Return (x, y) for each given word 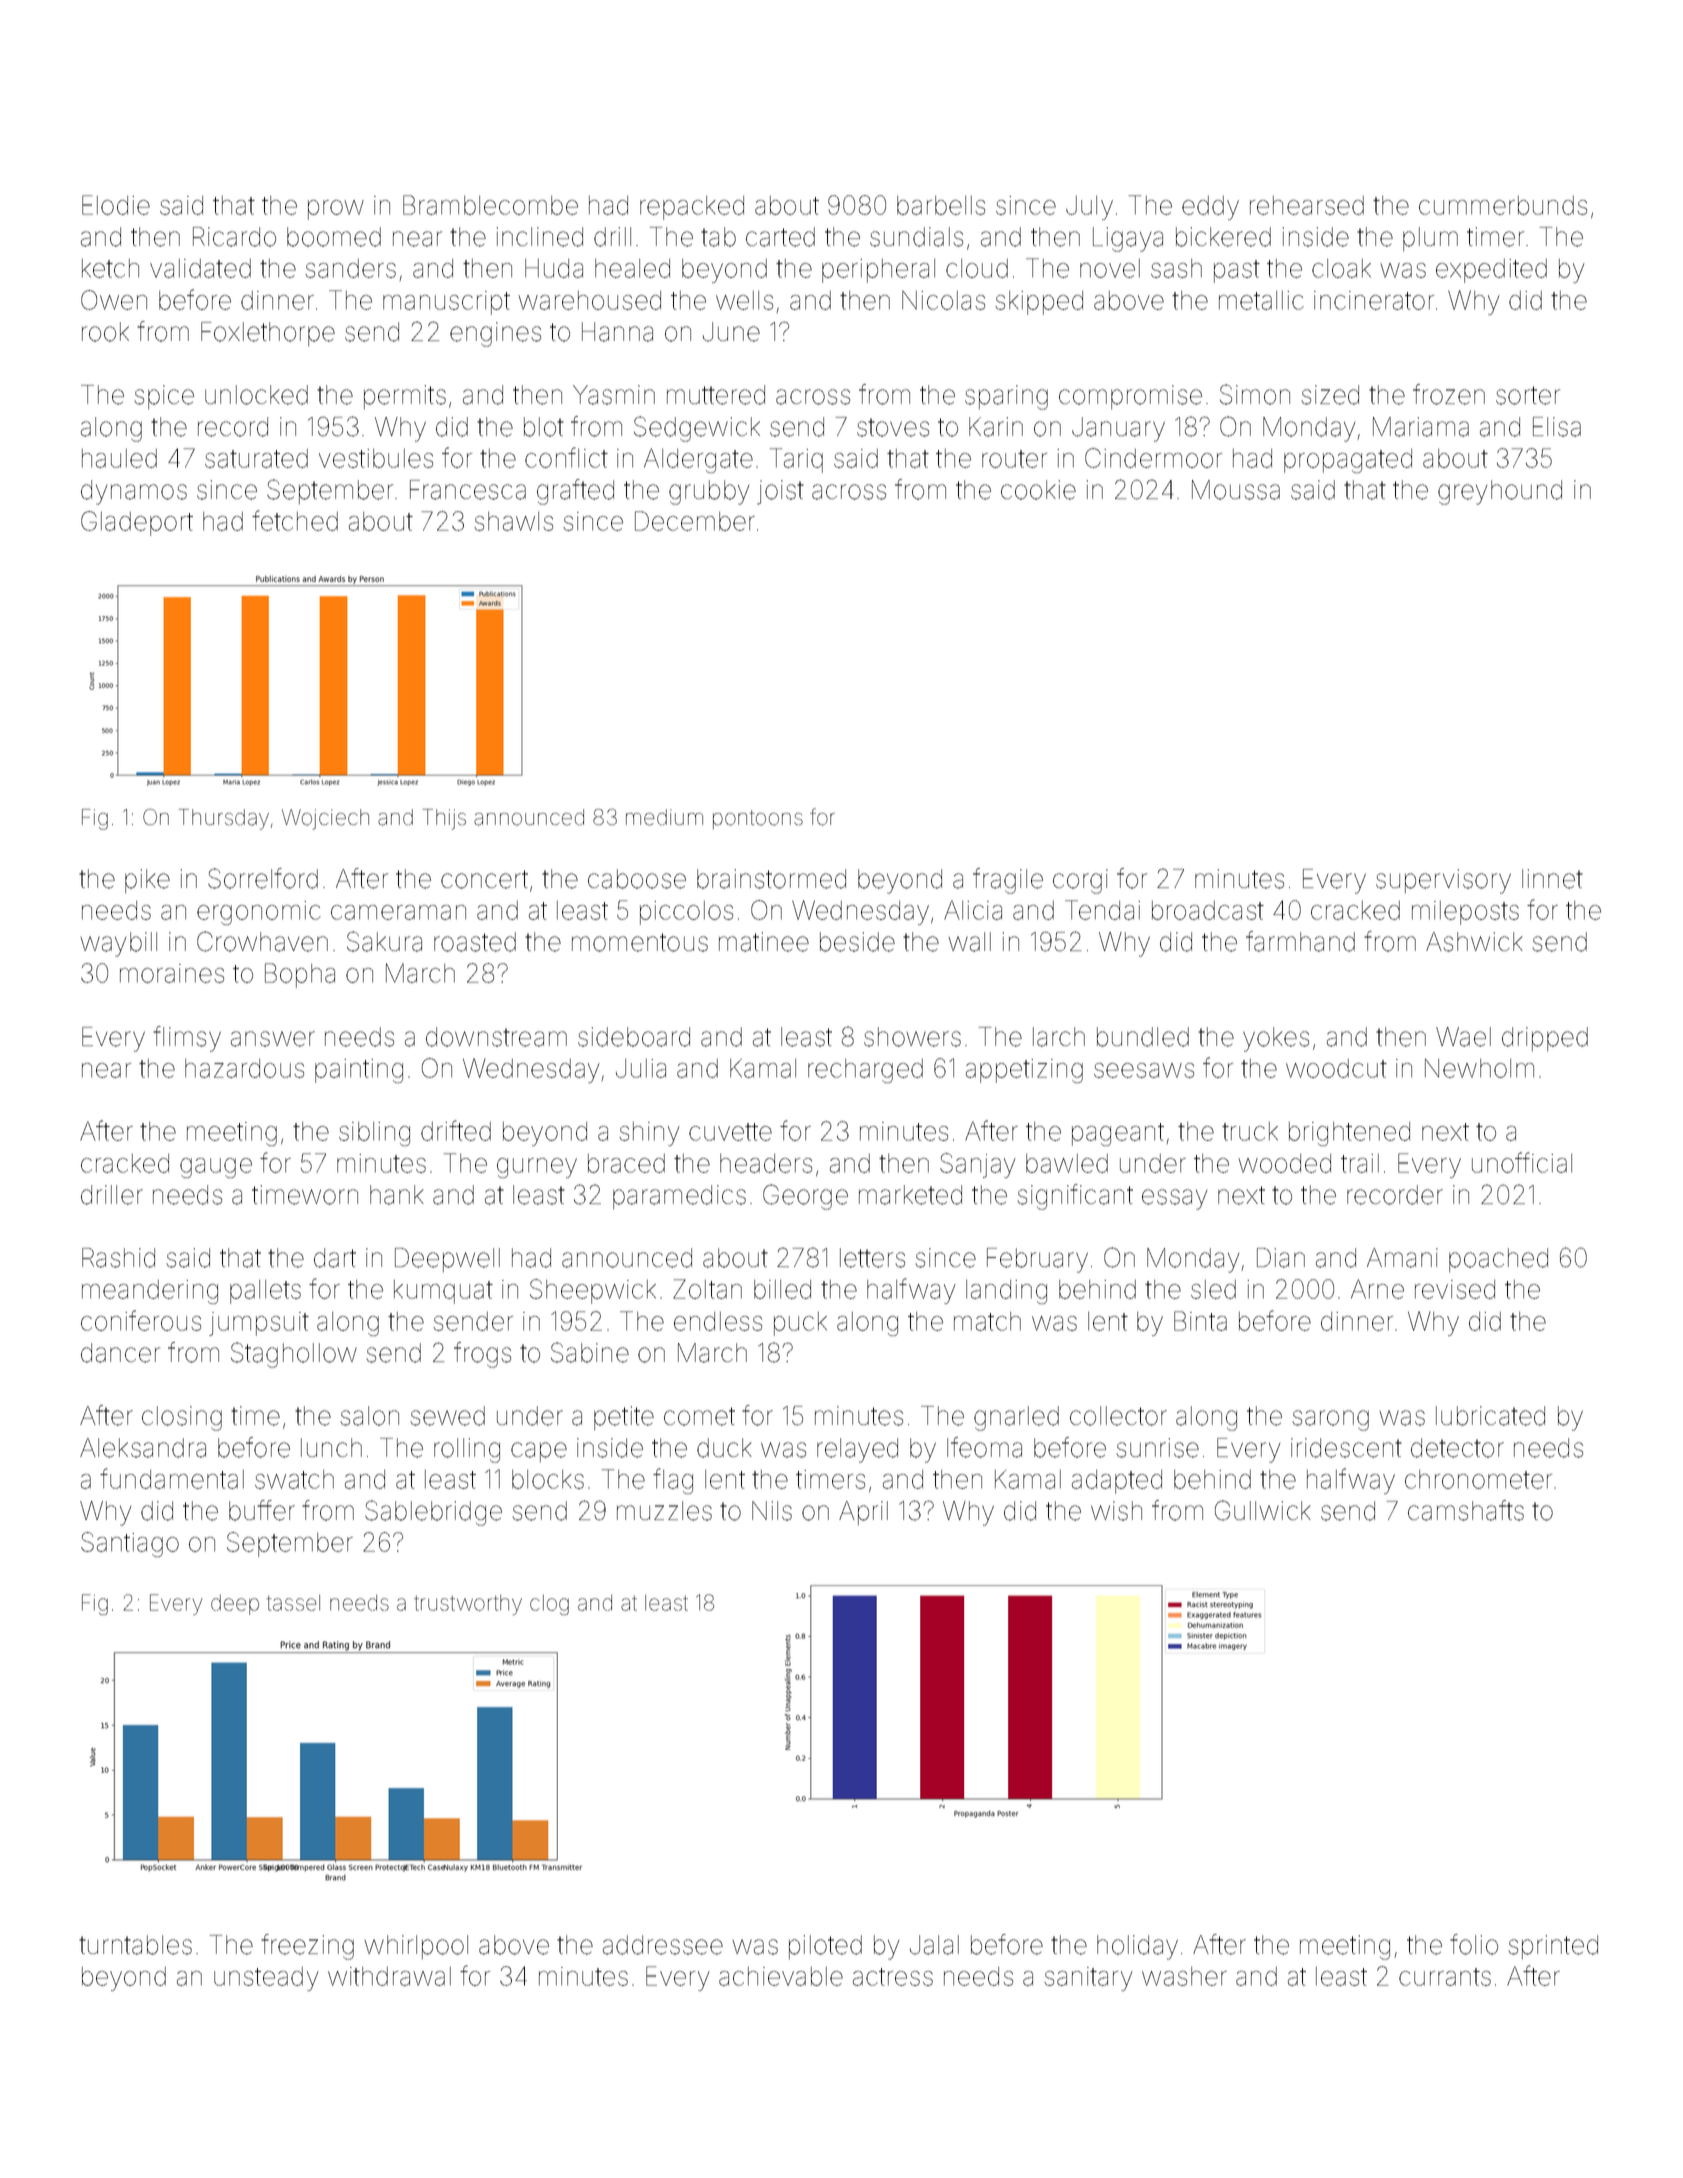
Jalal (934, 1945)
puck (800, 1324)
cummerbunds (1503, 205)
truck (1250, 1131)
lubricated (1490, 1416)
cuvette (730, 1132)
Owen (114, 300)
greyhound (1500, 492)
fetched (295, 520)
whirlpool (416, 1947)
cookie (1038, 490)
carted (780, 237)
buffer (262, 1510)
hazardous (244, 1068)
